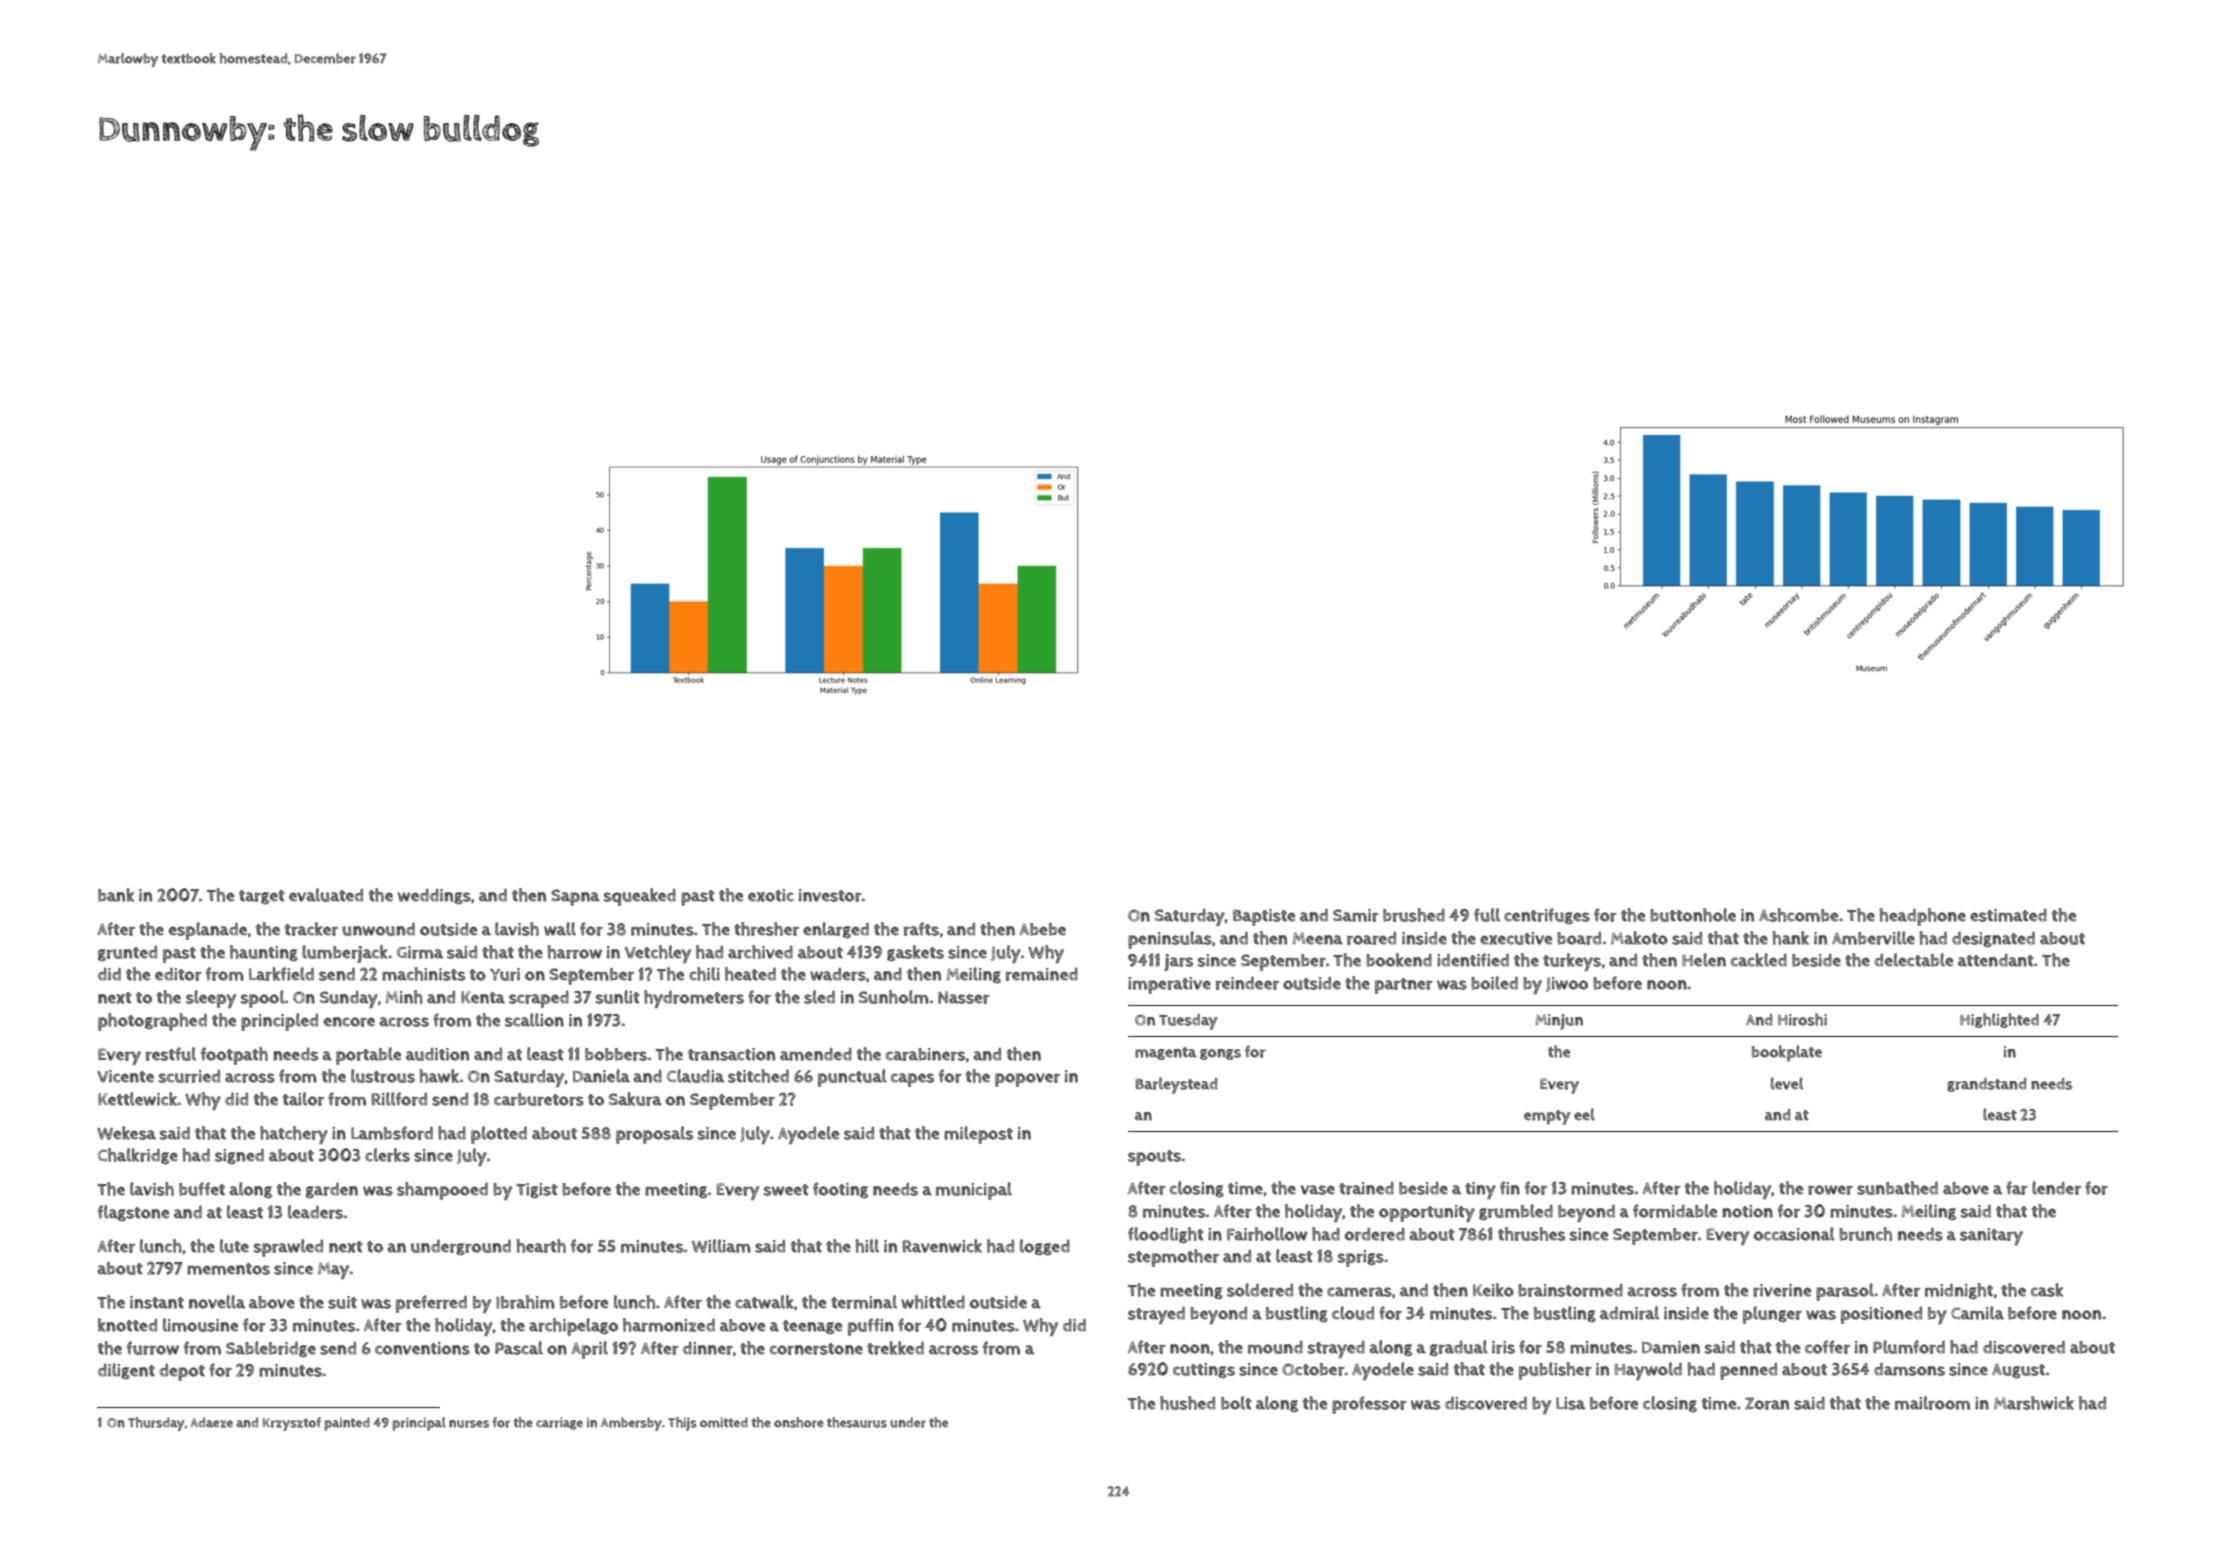 Image resolution: width=2215 pixels, height=1566 pixels. Describe the element at coordinates (2008, 915) in the page. I see `estimated` at that location.
